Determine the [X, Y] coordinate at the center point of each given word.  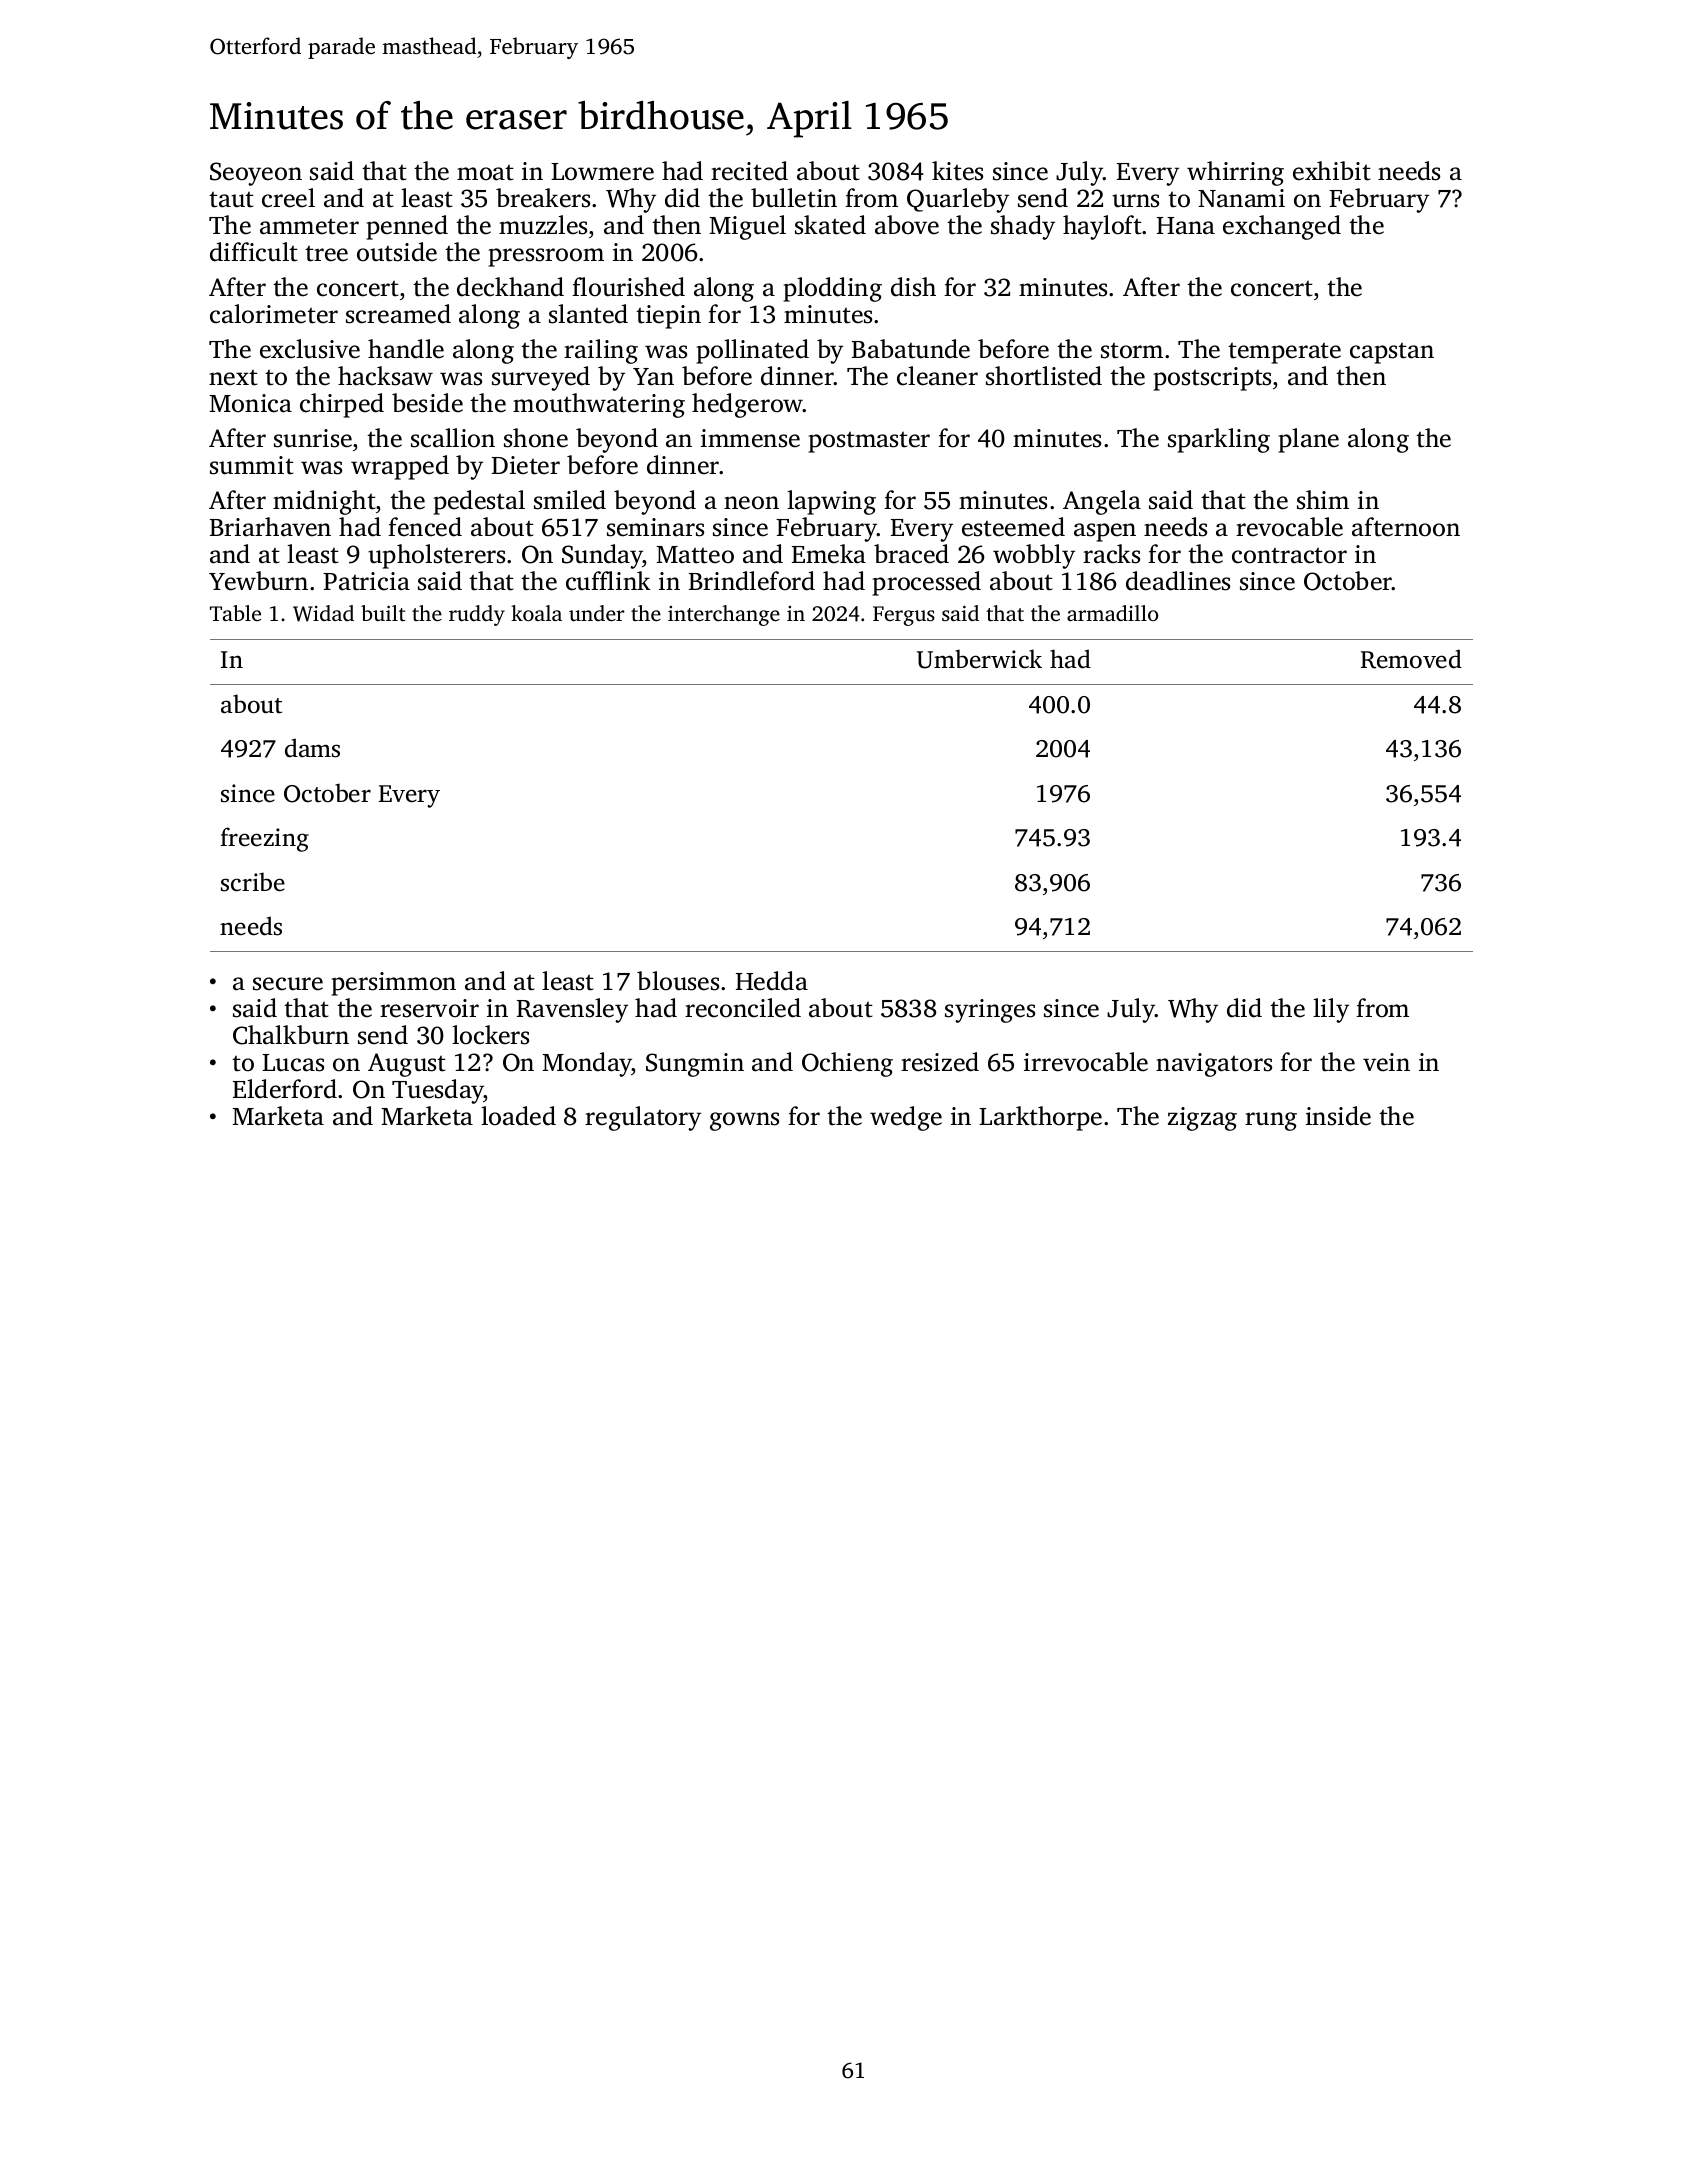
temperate [1284, 353]
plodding [833, 289]
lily [1331, 1010]
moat [485, 173]
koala [536, 613]
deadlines [1178, 581]
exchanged [1282, 227]
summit [252, 465]
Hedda [772, 981]
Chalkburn [291, 1035]
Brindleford [752, 581]
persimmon [394, 984]
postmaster [869, 442]
